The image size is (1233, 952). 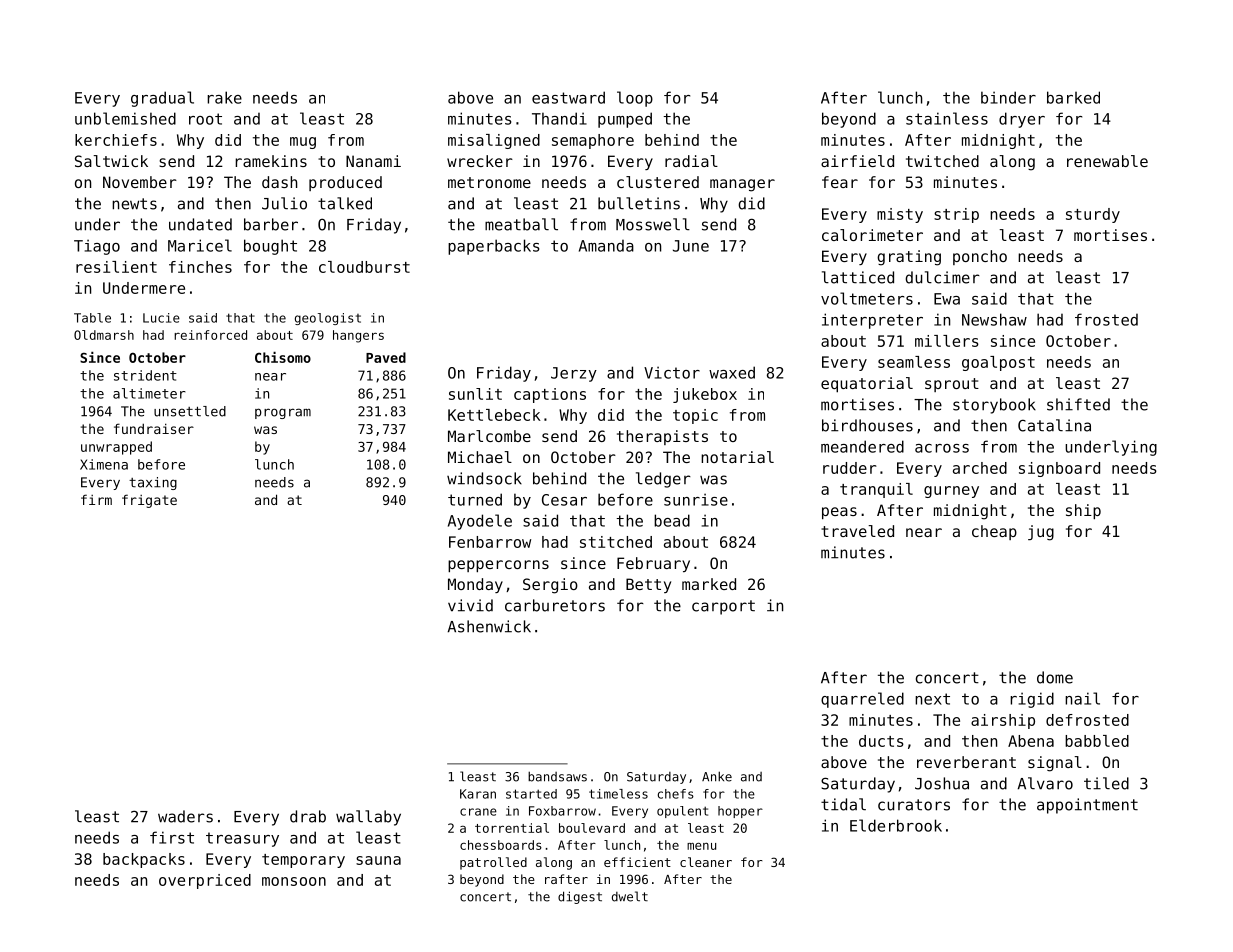 What do you see at coordinates (606, 246) in the page?
I see `Amanda` at bounding box center [606, 246].
